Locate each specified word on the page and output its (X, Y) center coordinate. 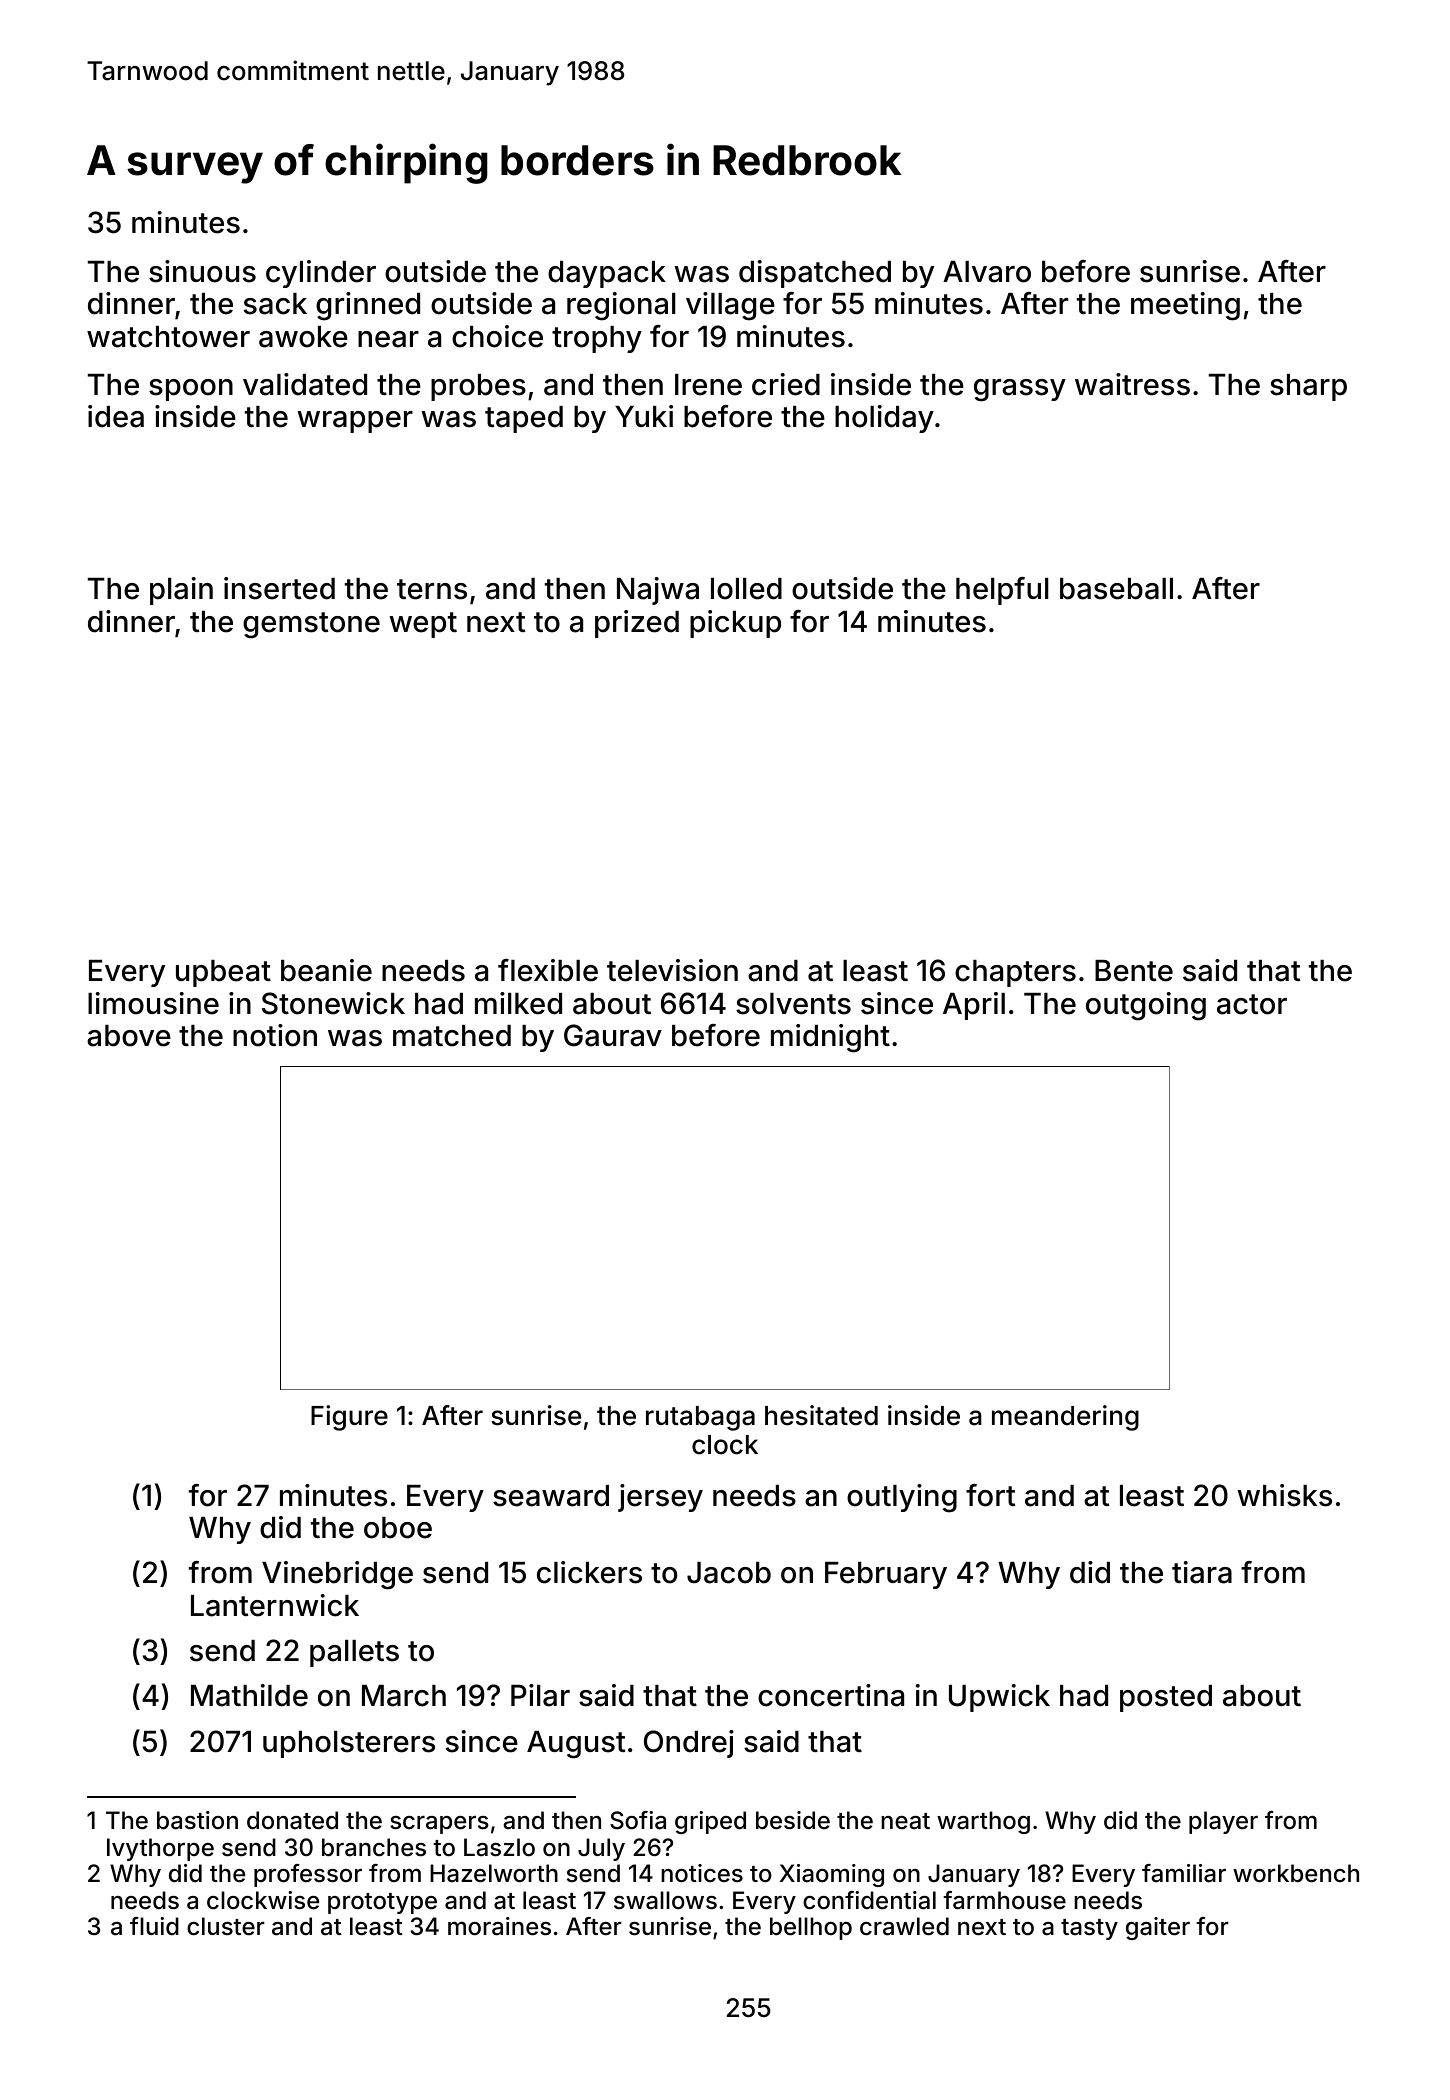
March (404, 1696)
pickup (735, 624)
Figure (349, 1418)
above (129, 1036)
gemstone (311, 625)
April (974, 1006)
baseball (1116, 589)
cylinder (321, 274)
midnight (830, 1038)
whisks (1284, 1495)
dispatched (815, 274)
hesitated (821, 1415)
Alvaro (987, 272)
